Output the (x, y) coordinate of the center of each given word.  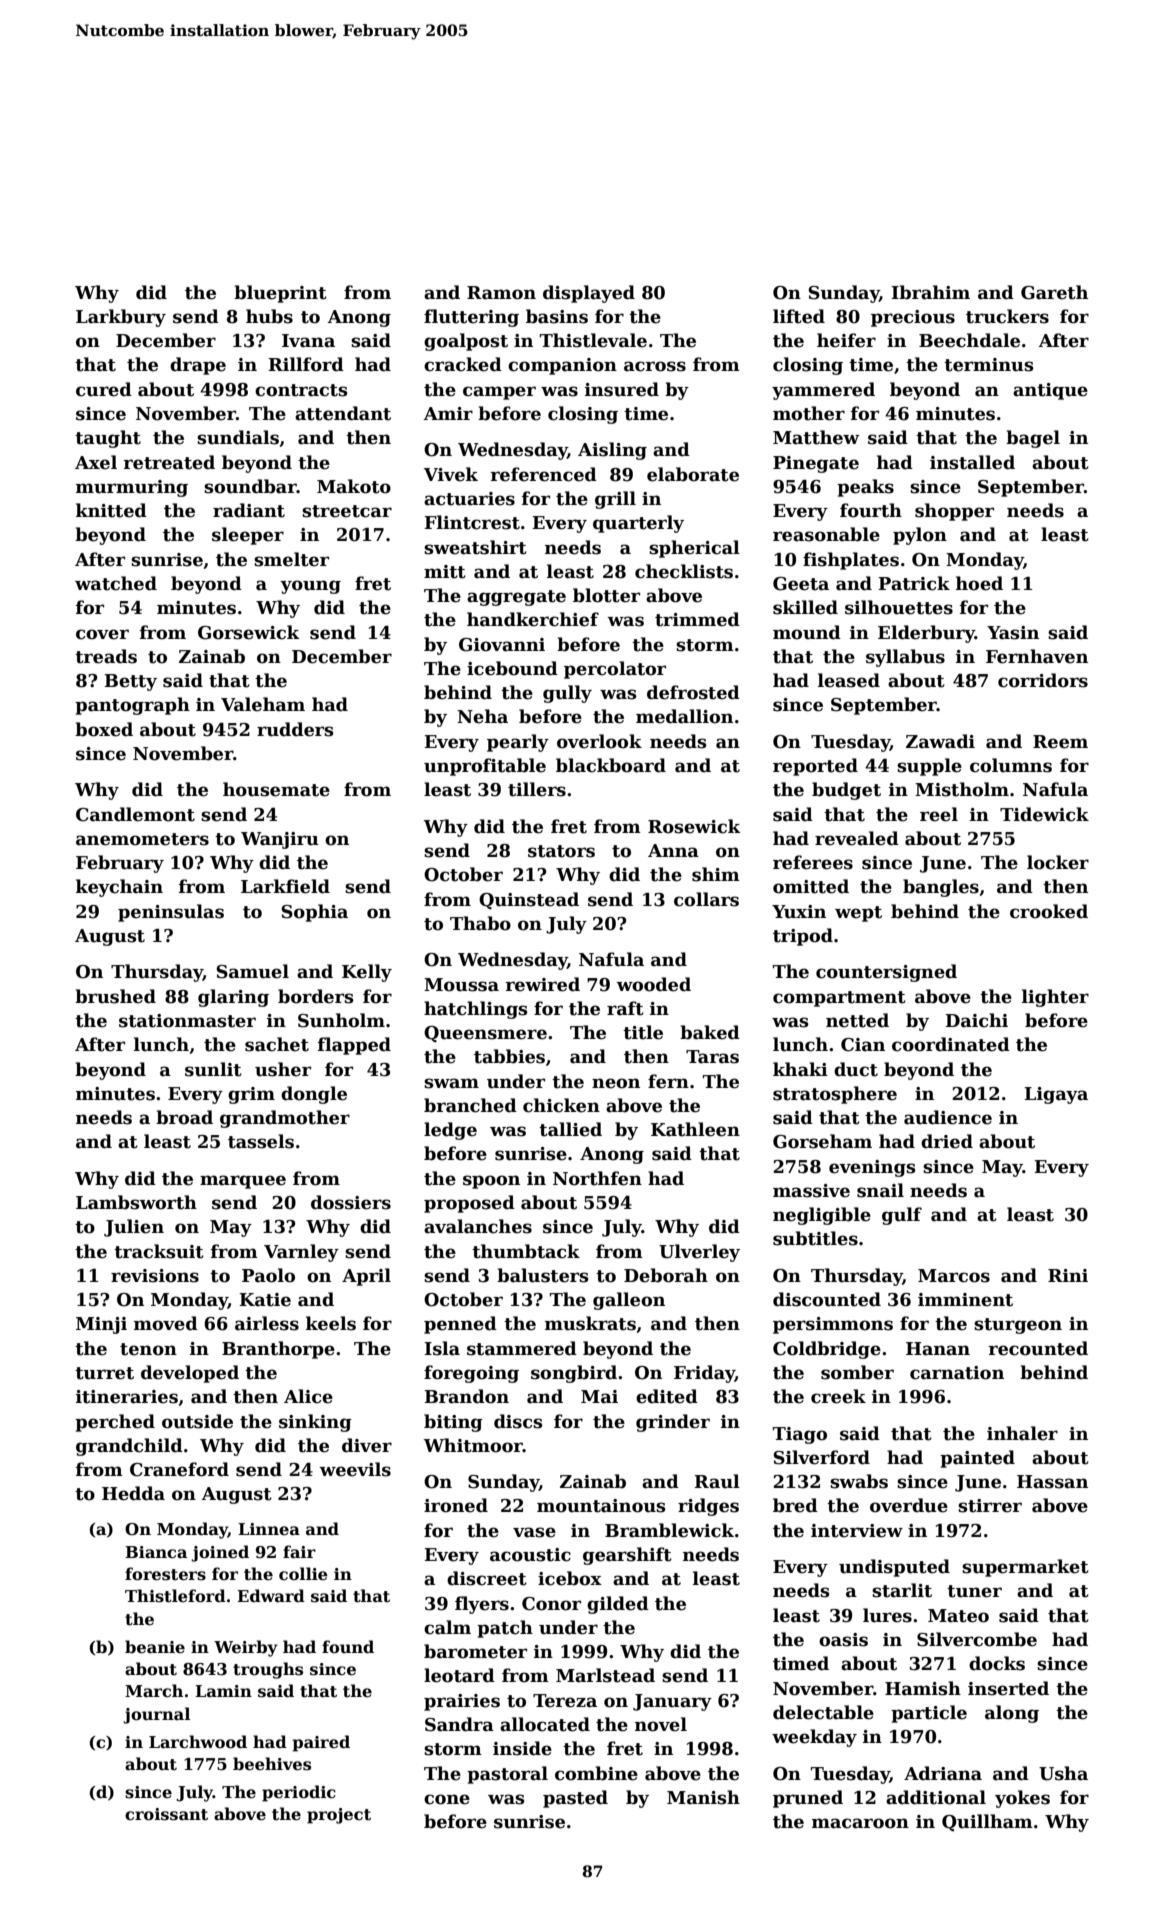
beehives (272, 1764)
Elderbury (926, 634)
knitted (111, 510)
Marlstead (605, 1675)
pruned (808, 1799)
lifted (799, 316)
